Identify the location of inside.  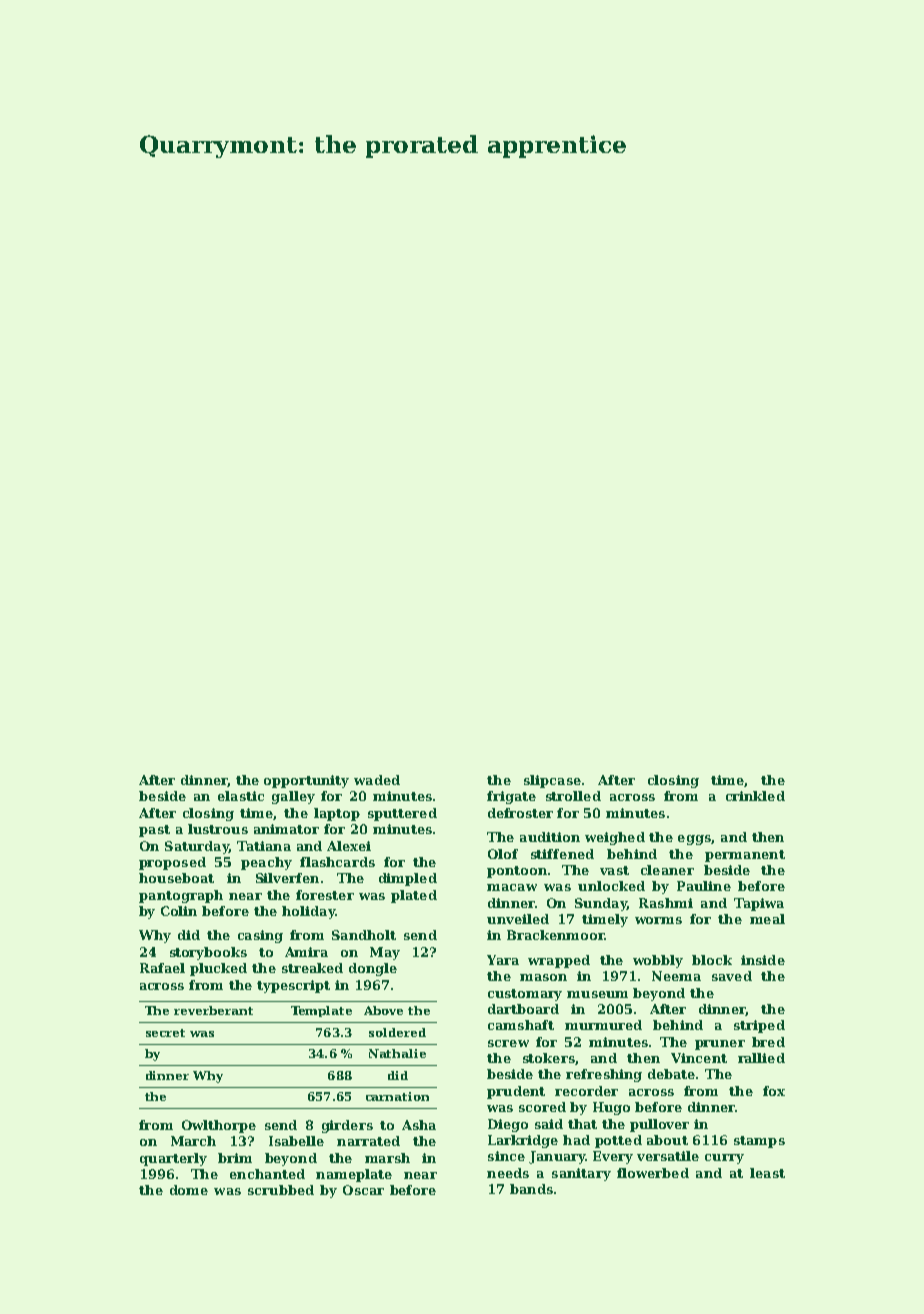
(763, 960).
